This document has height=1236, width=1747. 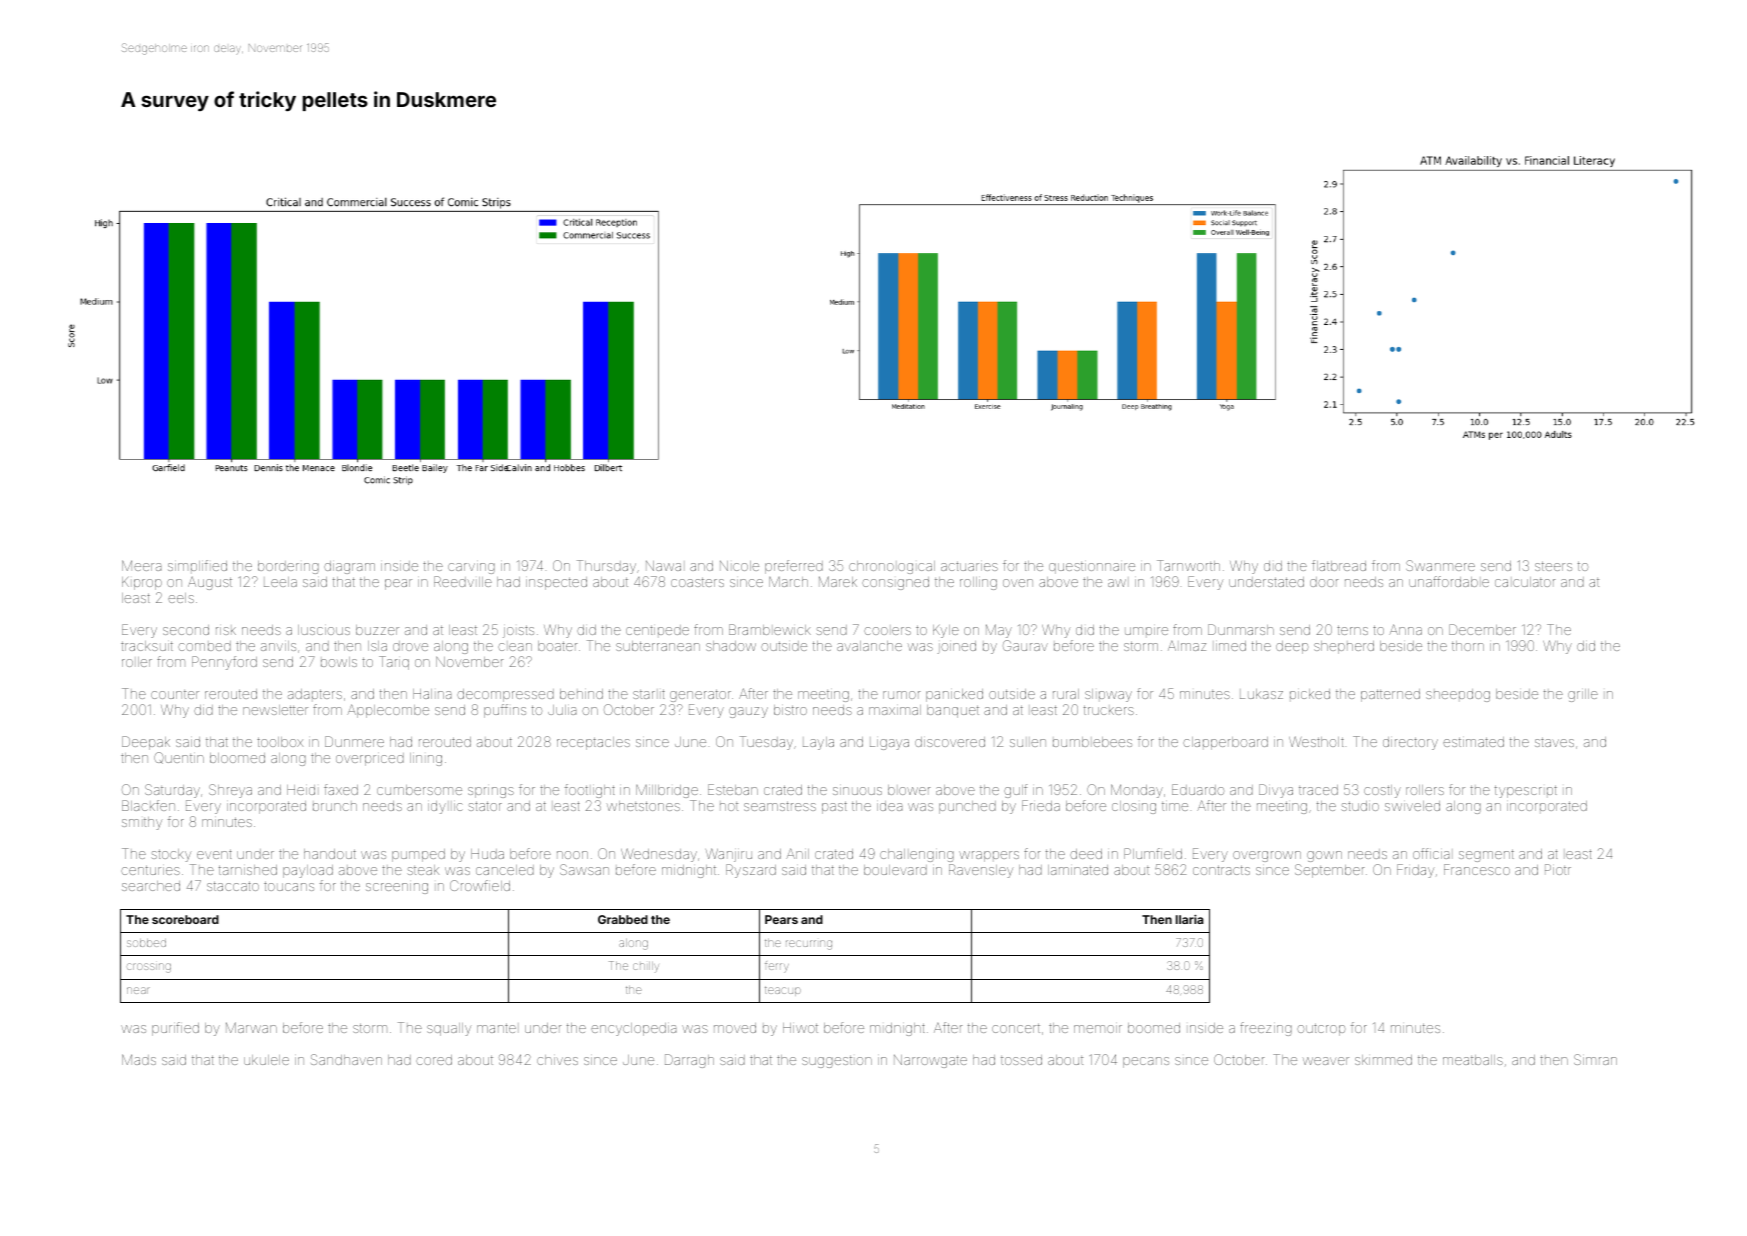 What do you see at coordinates (1458, 695) in the document?
I see `sheepdog` at bounding box center [1458, 695].
